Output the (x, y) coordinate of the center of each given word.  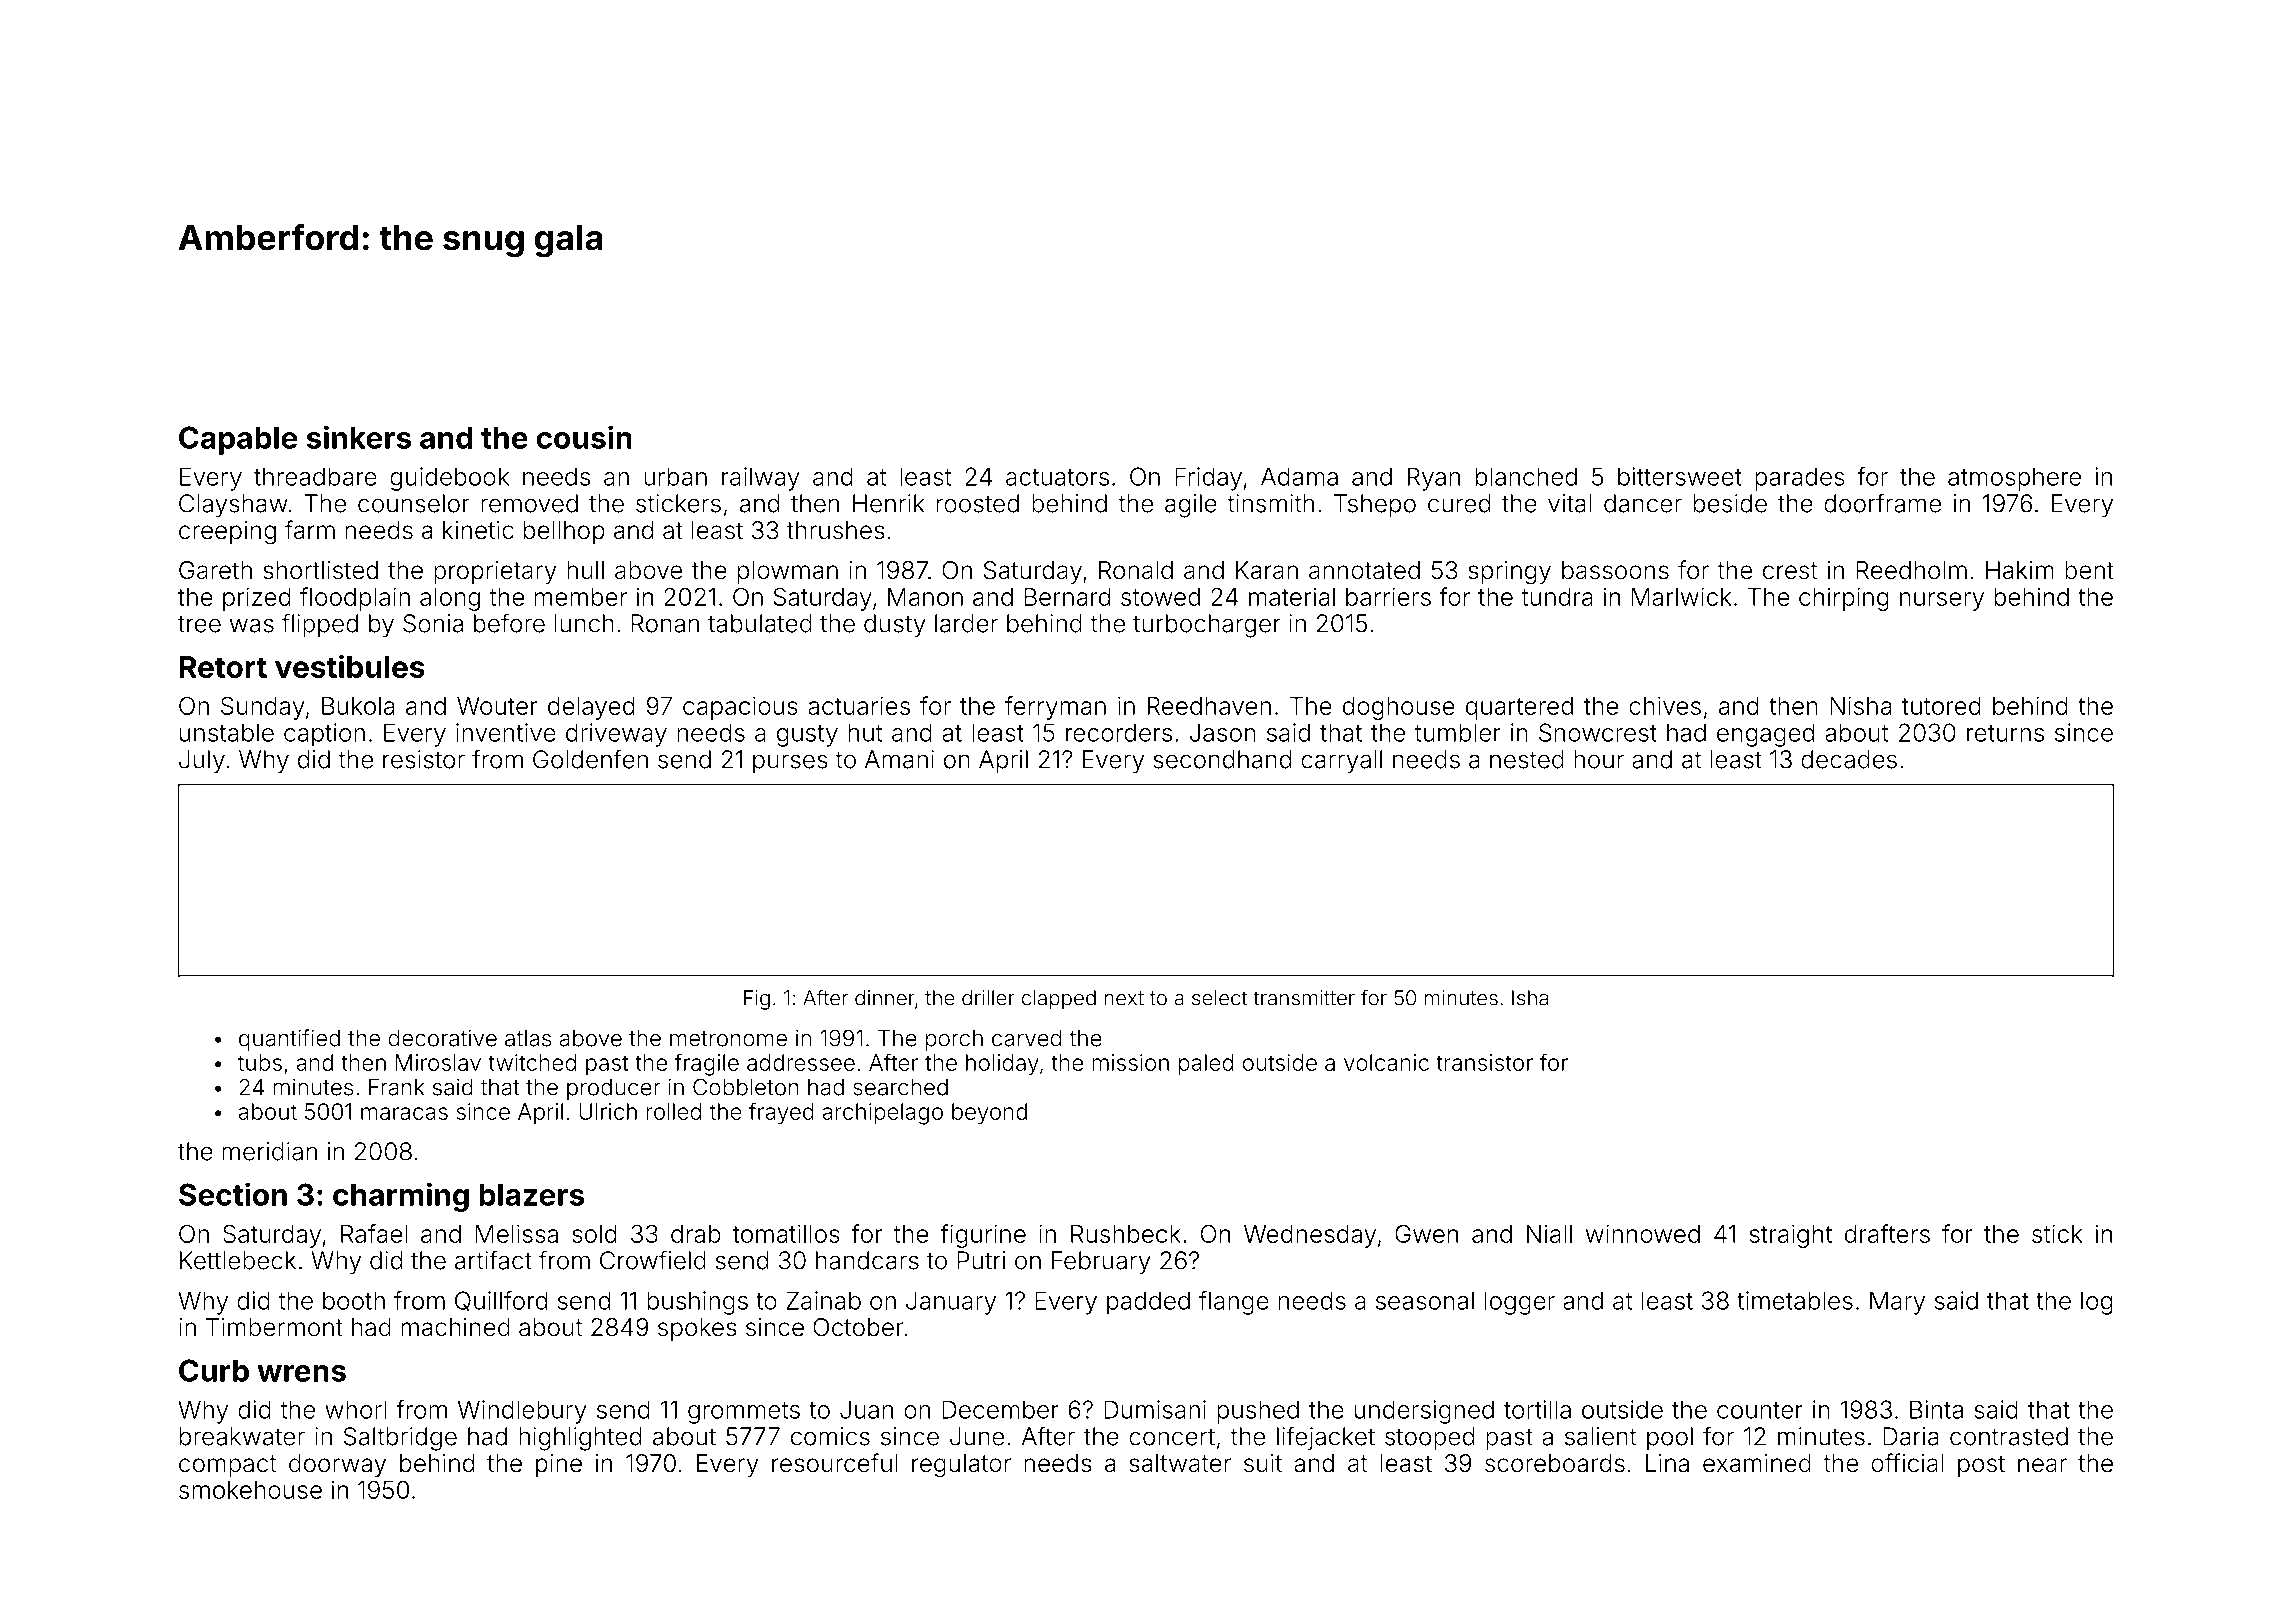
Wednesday (1310, 1236)
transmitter (1304, 998)
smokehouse (250, 1490)
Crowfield (653, 1260)
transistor (1484, 1062)
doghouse (1399, 708)
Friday (1208, 479)
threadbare (315, 476)
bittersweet (1680, 476)
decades (1849, 759)
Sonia (433, 623)
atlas (528, 1038)
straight (1791, 1236)
